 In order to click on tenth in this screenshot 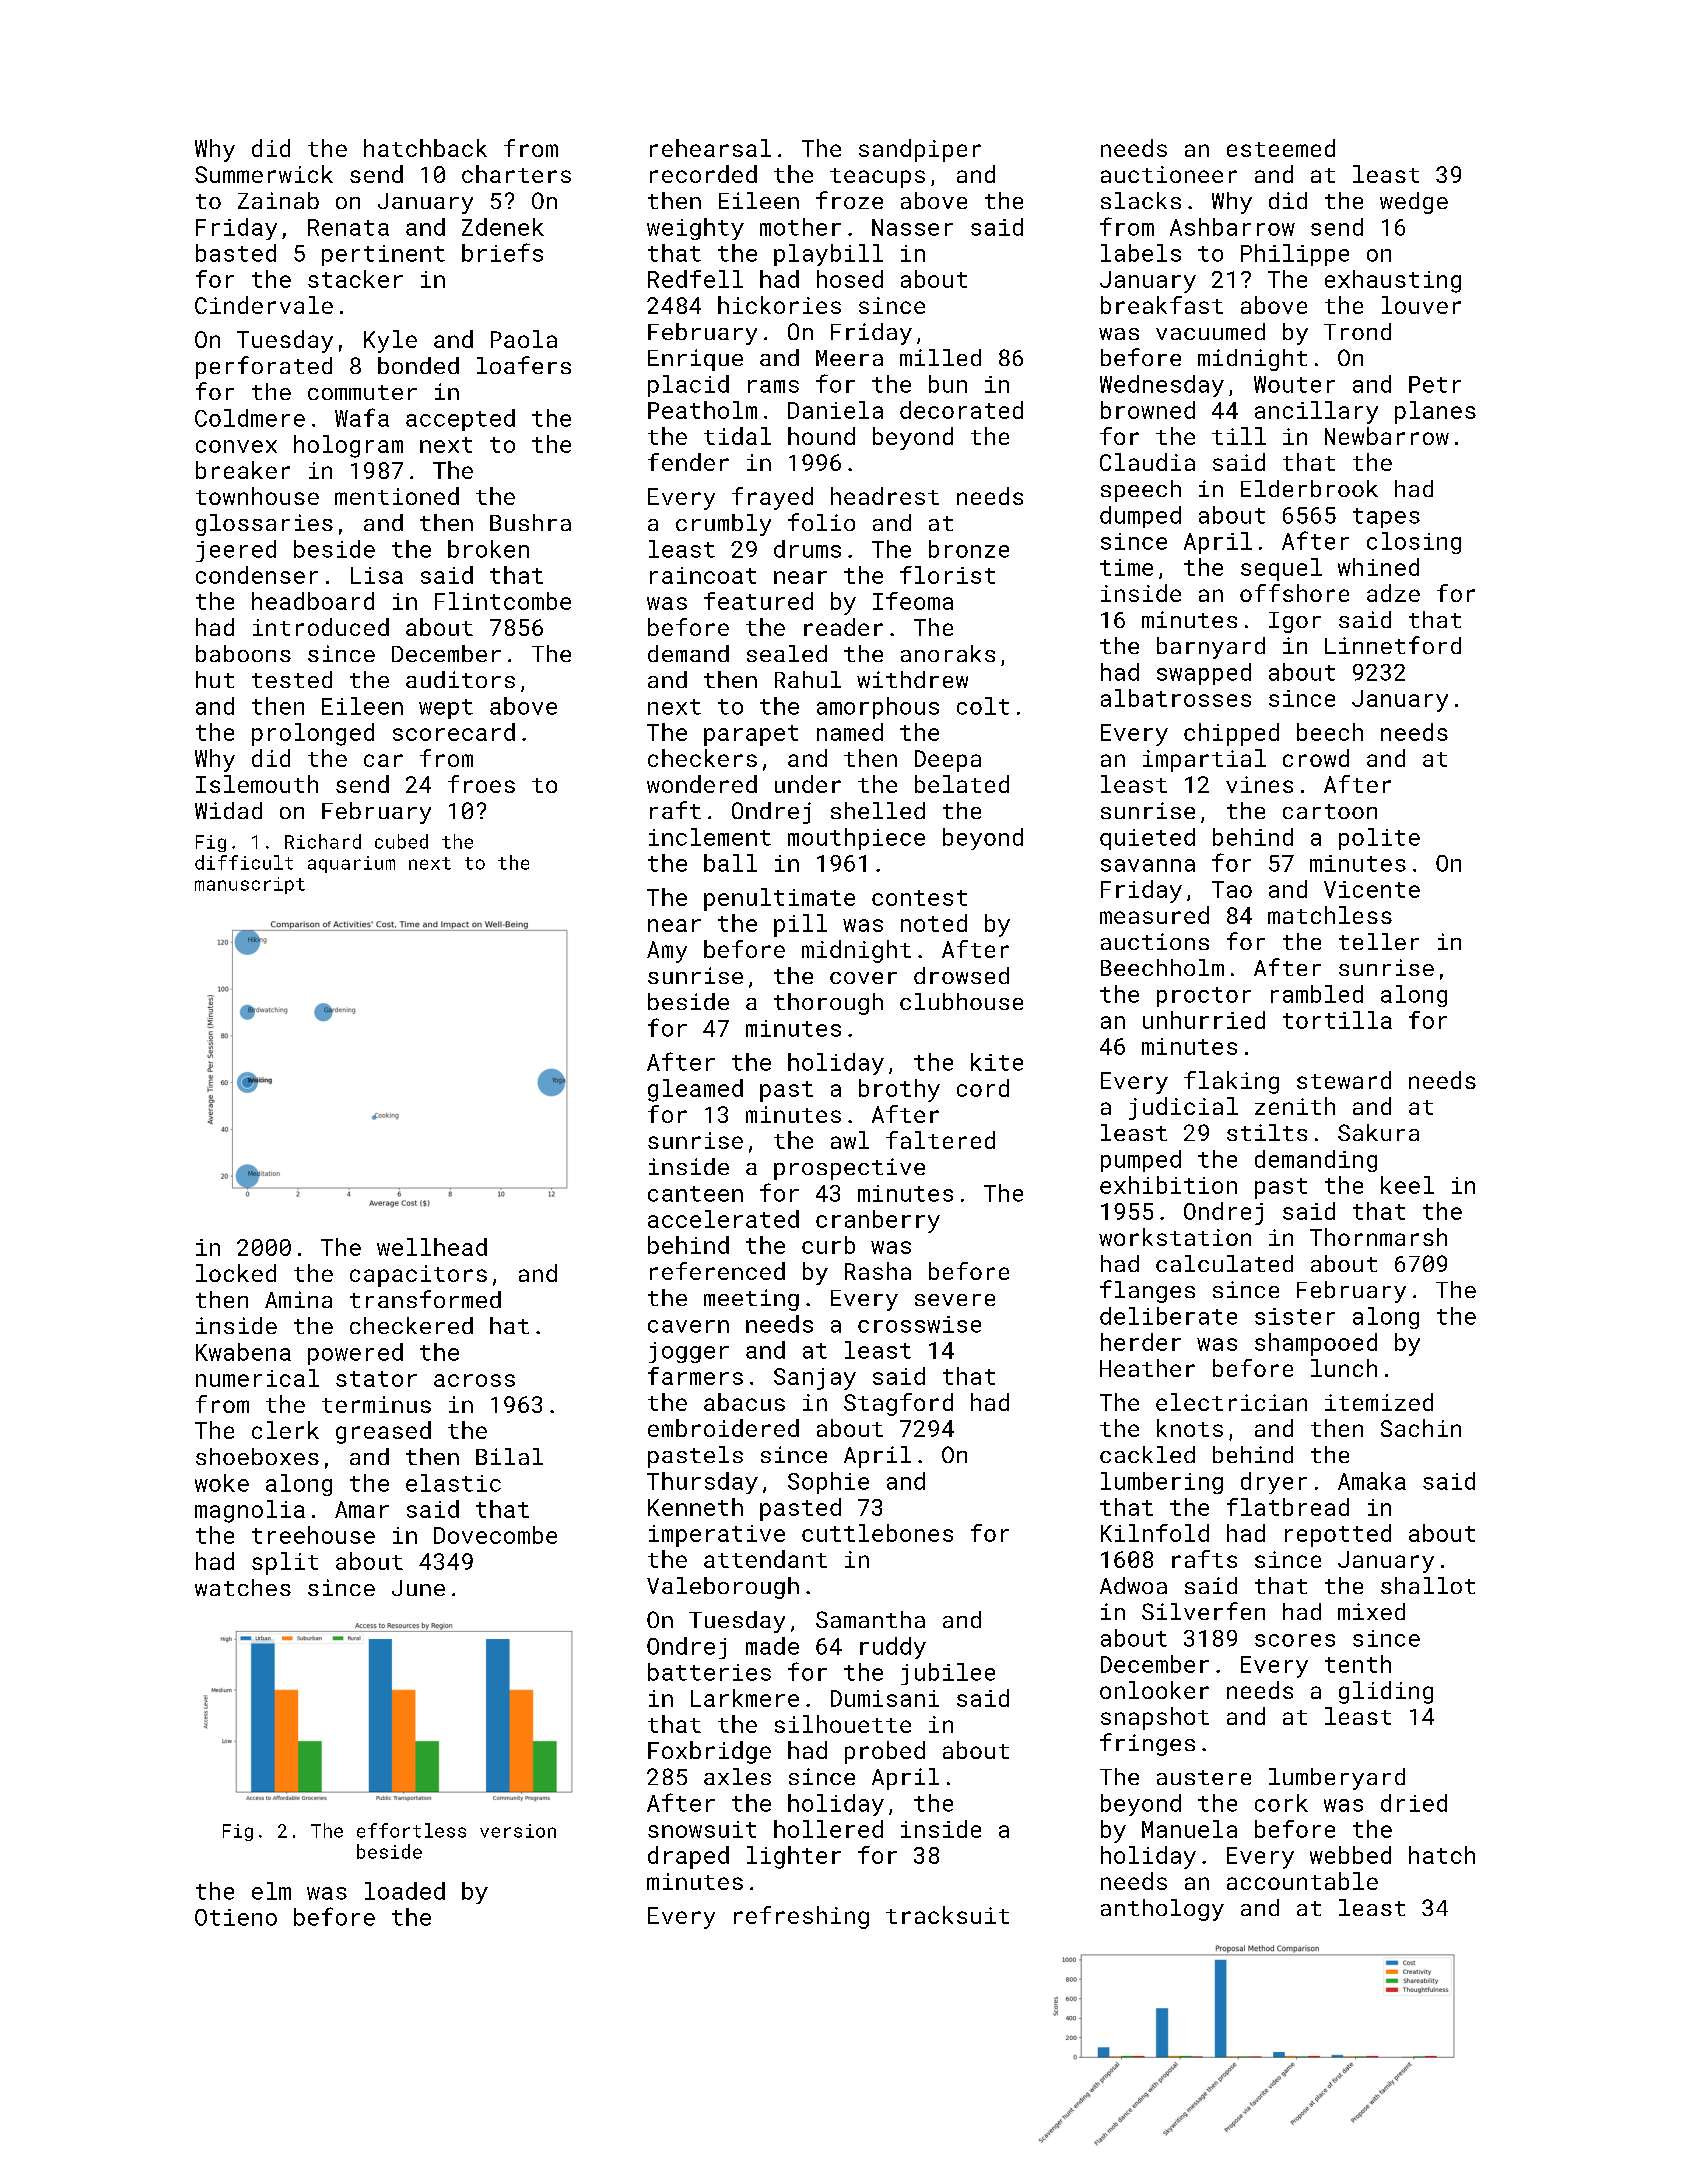, I will do `click(1358, 1664)`.
